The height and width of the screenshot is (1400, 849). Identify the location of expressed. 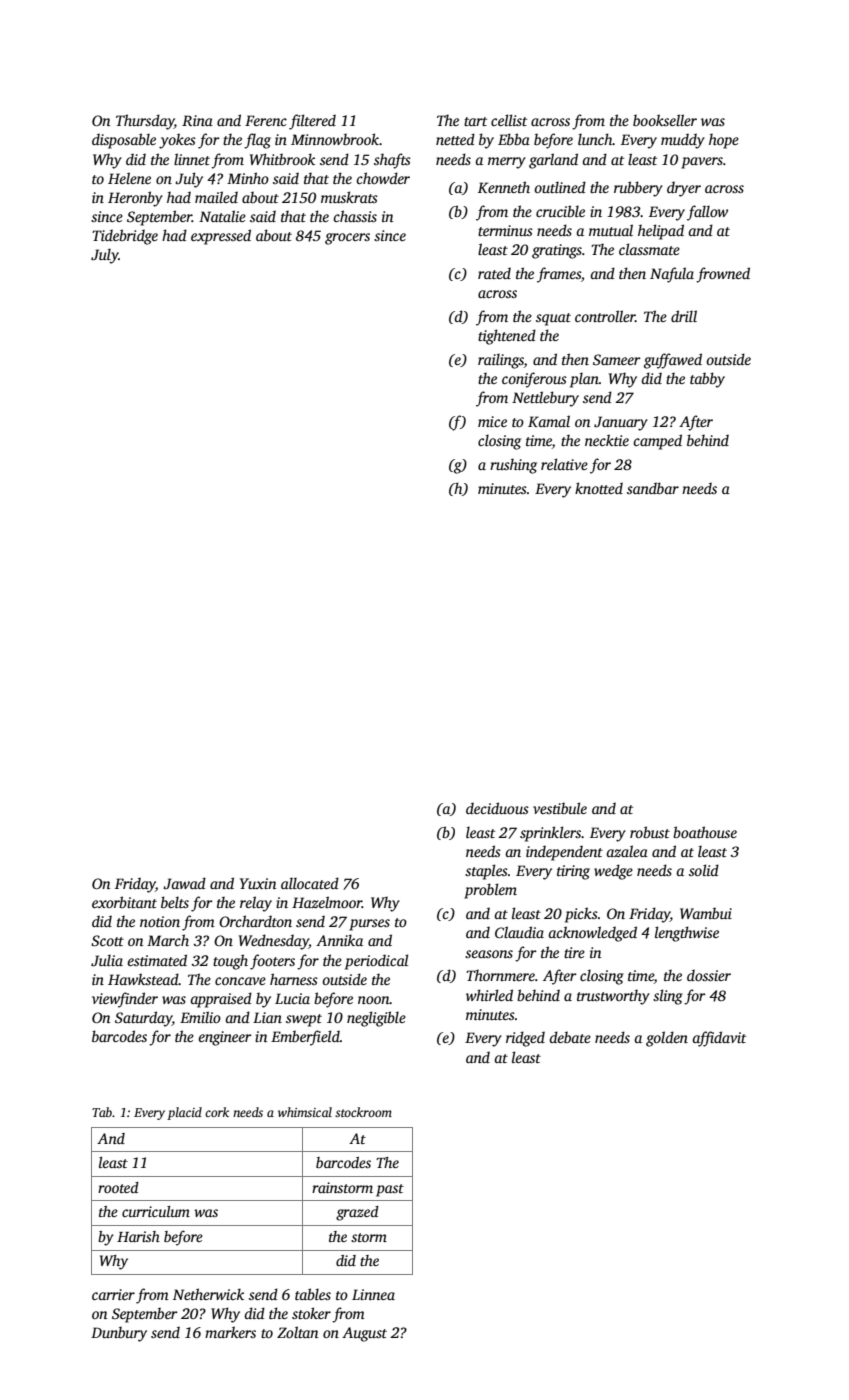
(221, 237).
